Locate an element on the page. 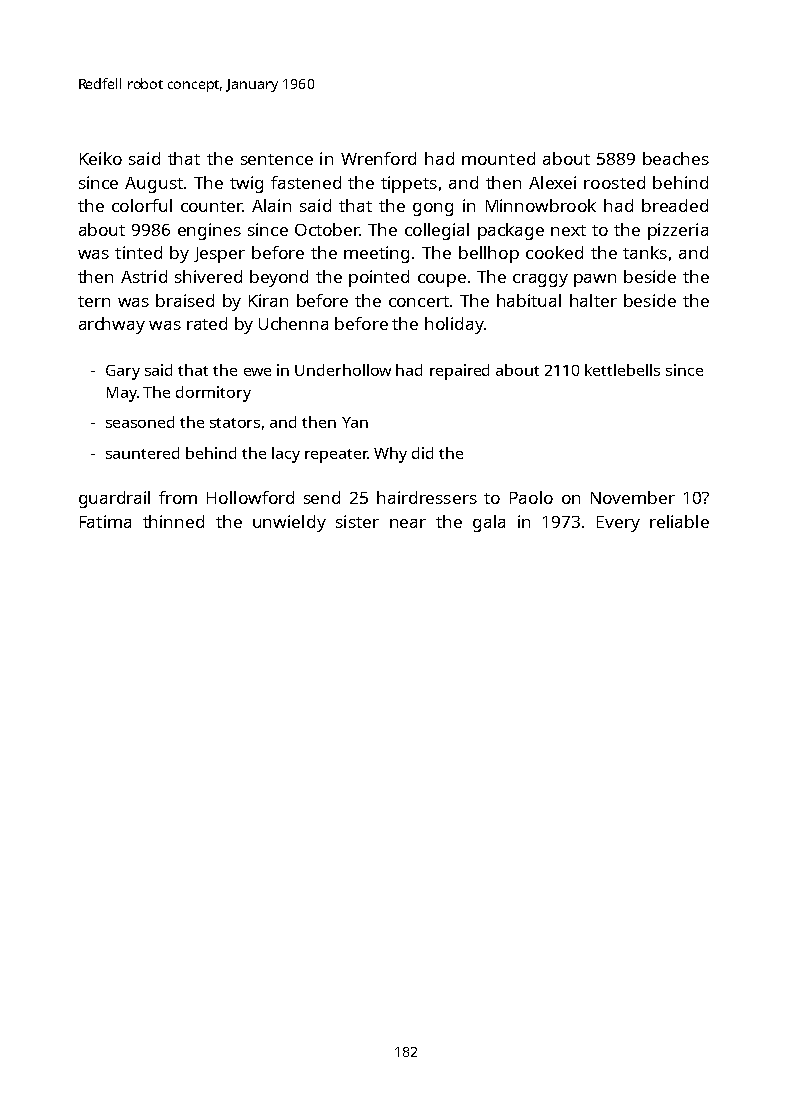  gala is located at coordinates (489, 523).
